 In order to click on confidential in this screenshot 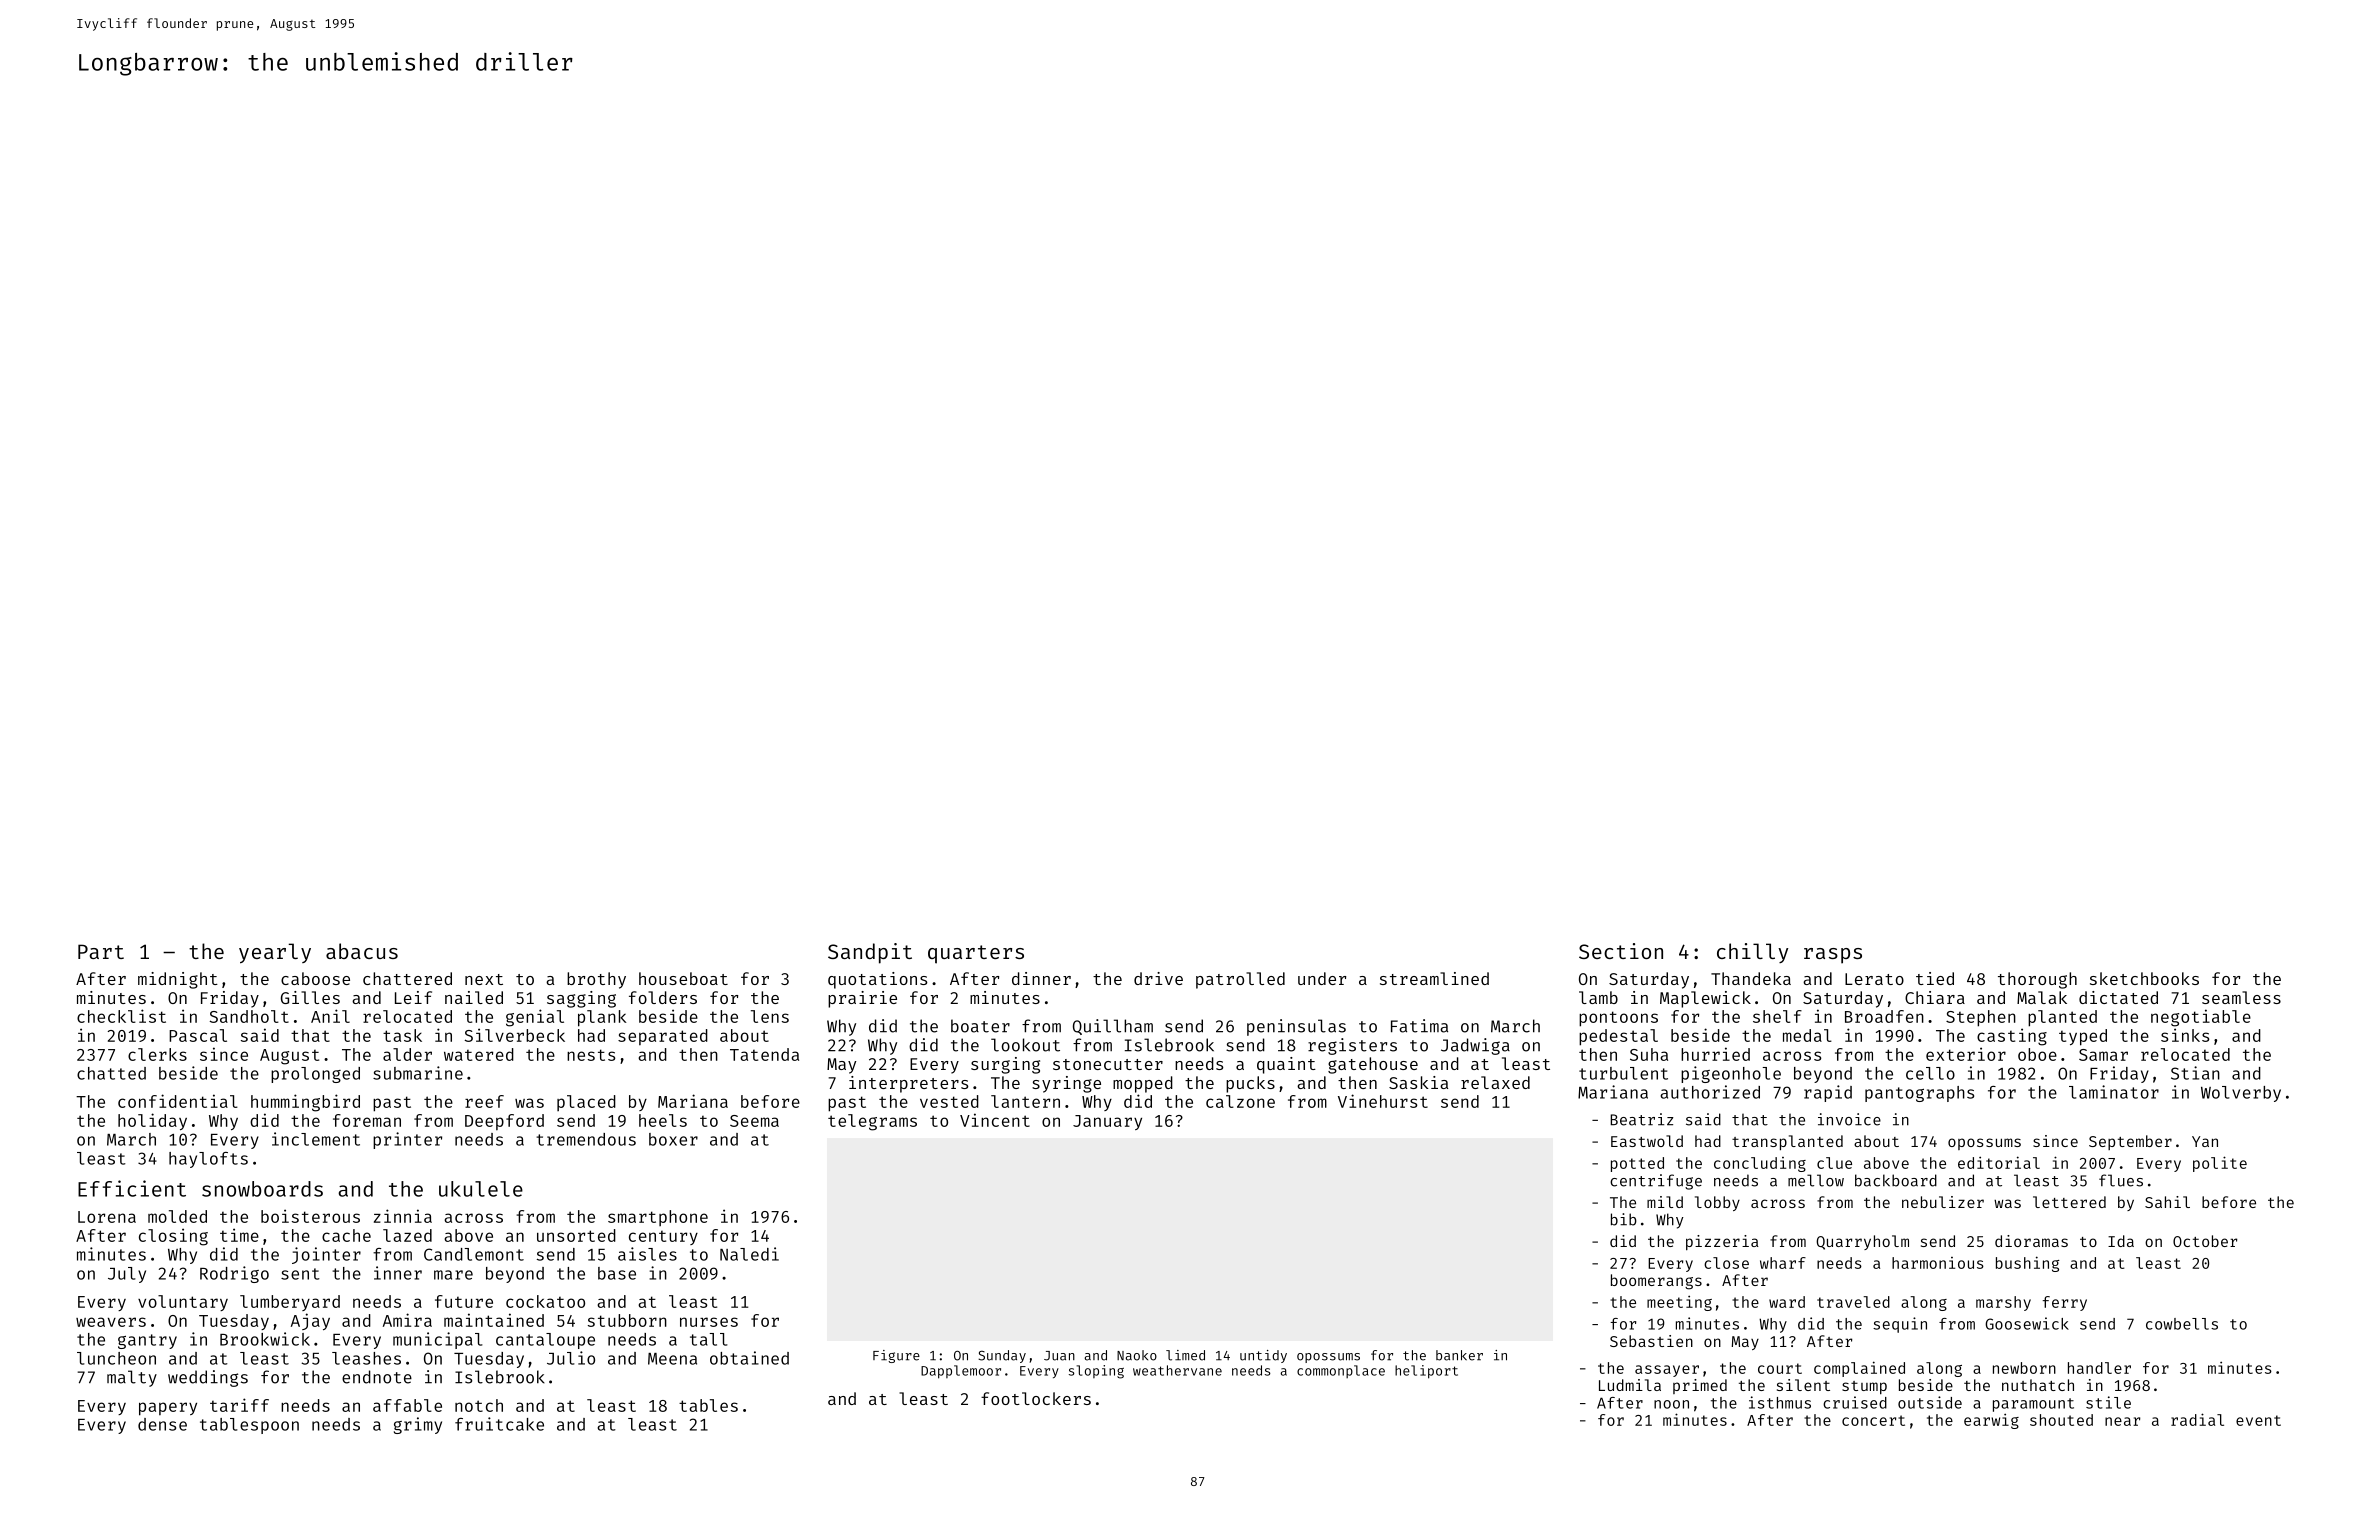, I will do `click(178, 1101)`.
